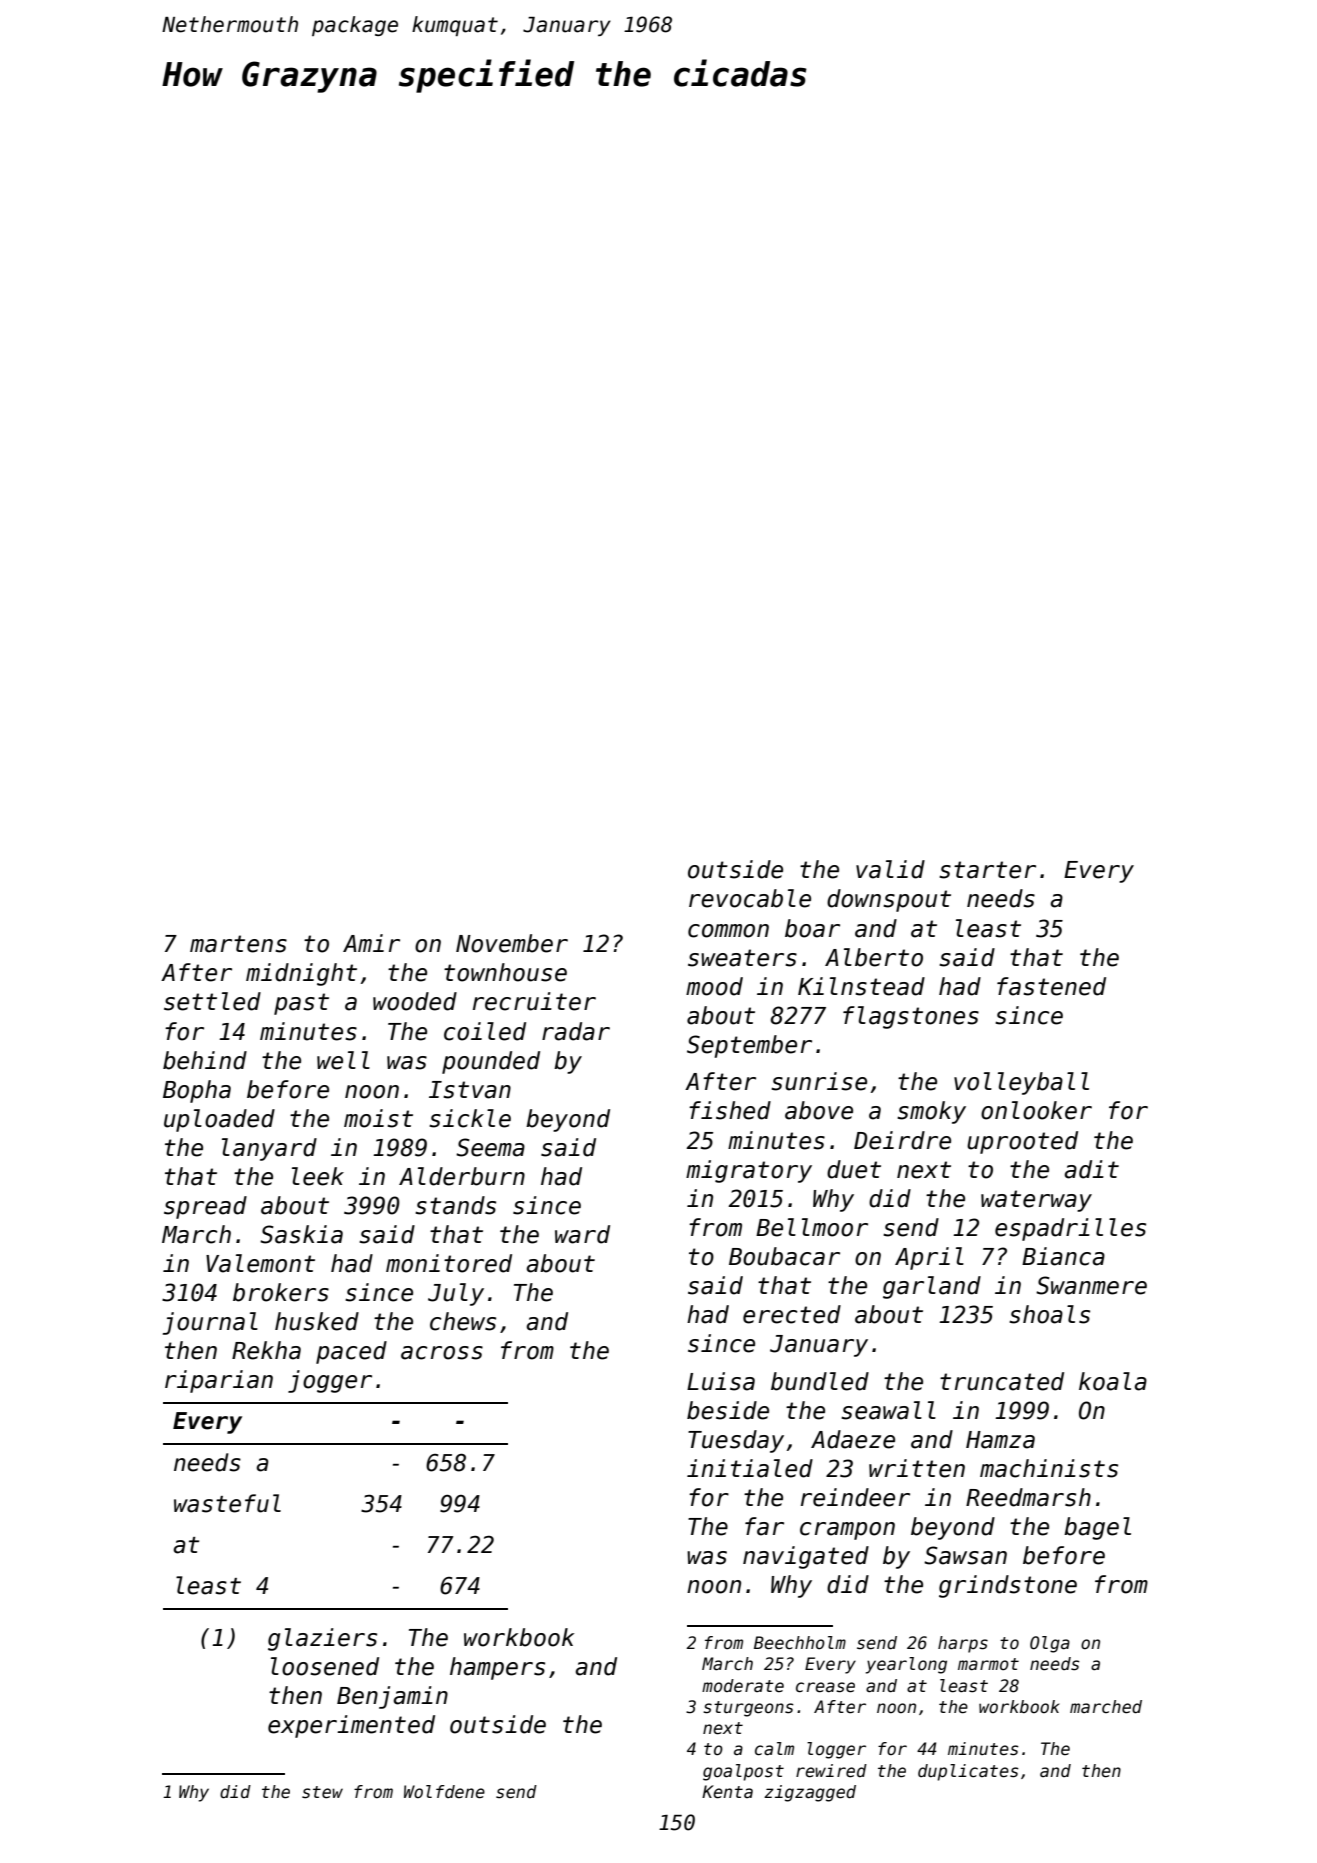 The width and height of the document is (1317, 1863). I want to click on November, so click(512, 943).
